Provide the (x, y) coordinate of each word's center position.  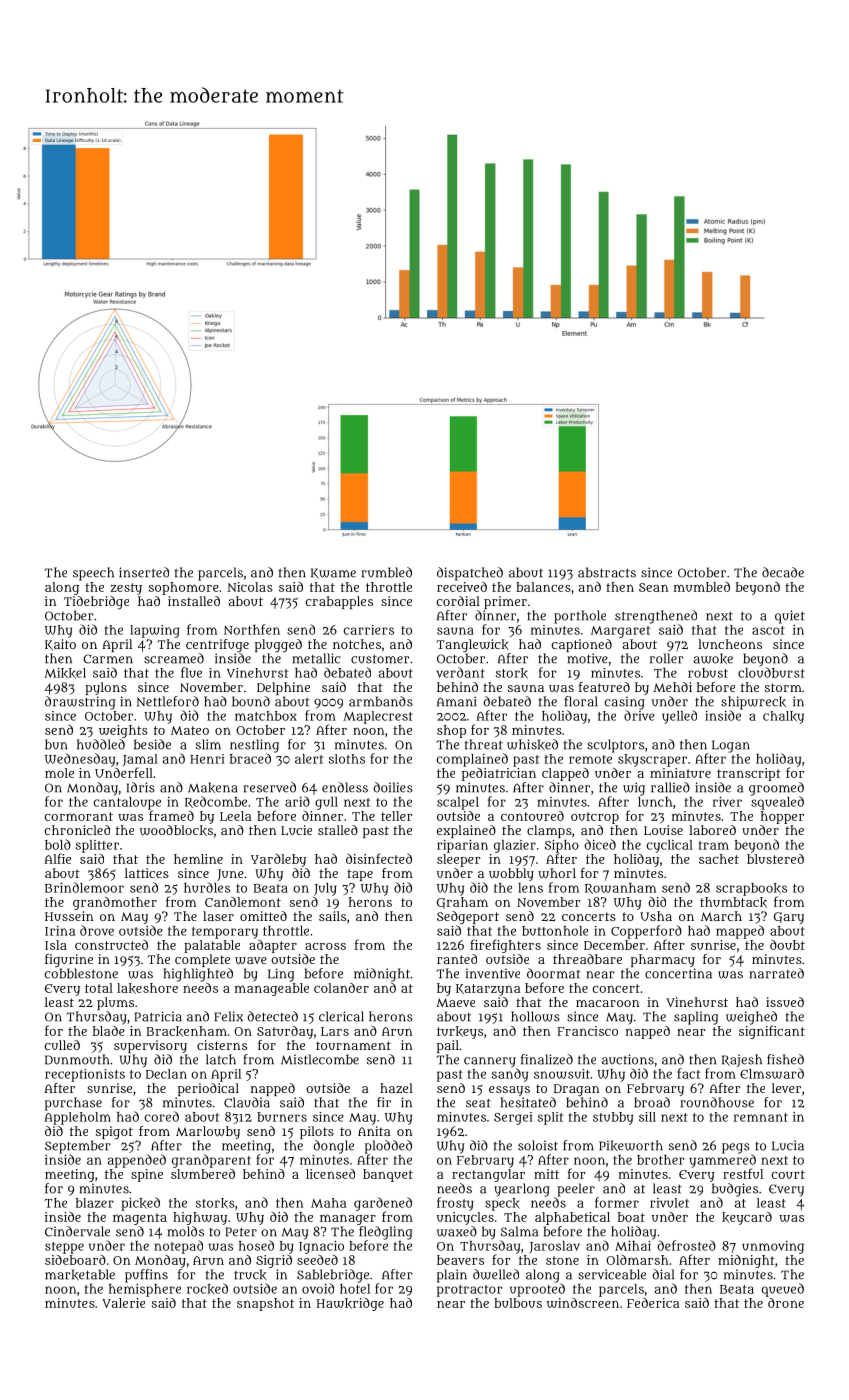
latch (221, 1059)
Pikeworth (631, 1145)
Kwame (333, 573)
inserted (144, 572)
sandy (510, 1075)
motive (587, 658)
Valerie (123, 1303)
